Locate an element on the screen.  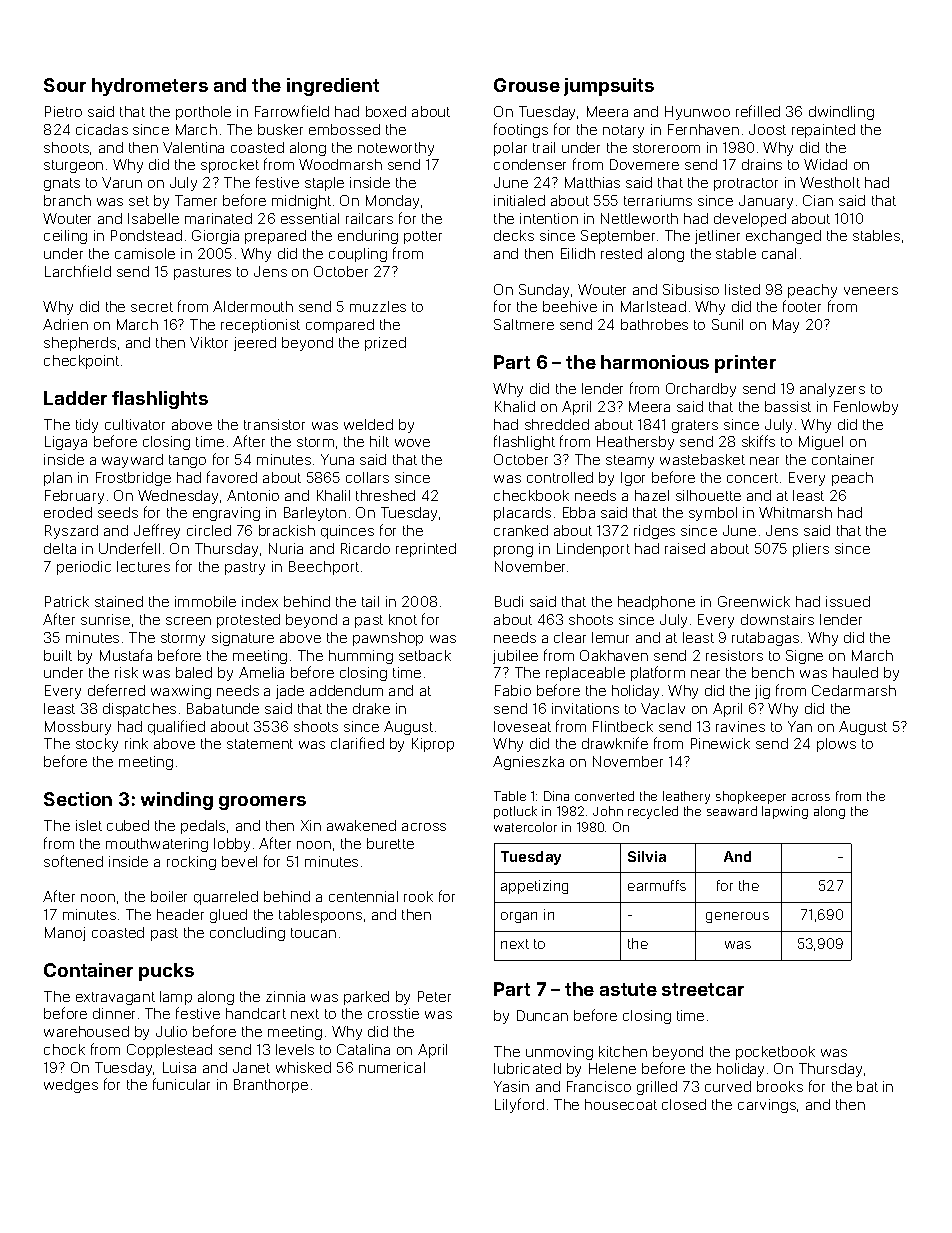
rocking is located at coordinates (191, 863).
